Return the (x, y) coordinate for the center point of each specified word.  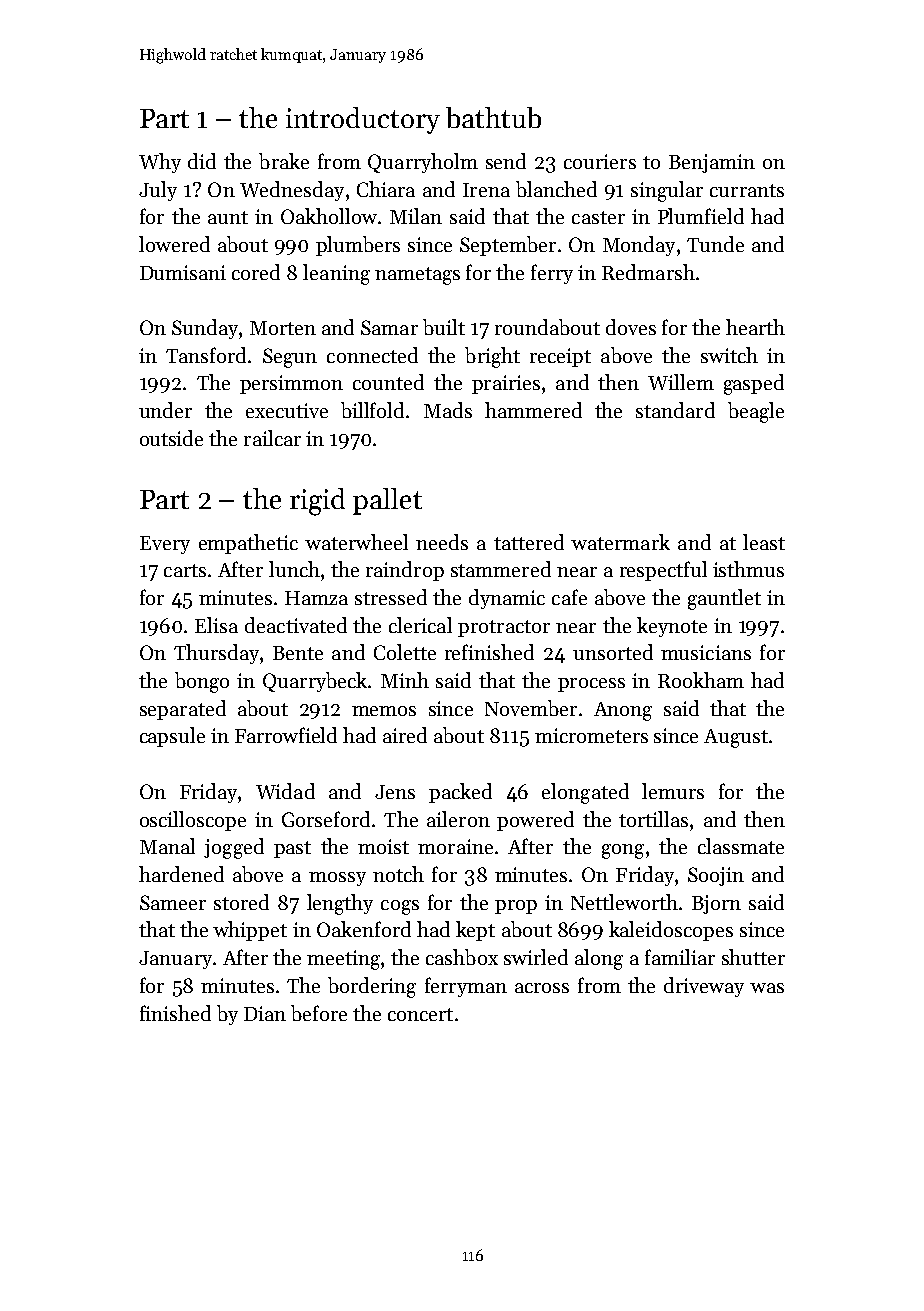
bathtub (493, 117)
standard (675, 410)
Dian (265, 1013)
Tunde (715, 244)
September (508, 246)
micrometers (591, 735)
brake (284, 161)
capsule (172, 737)
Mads (448, 410)
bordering (372, 987)
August (736, 738)
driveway (704, 987)
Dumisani (183, 272)
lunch (294, 569)
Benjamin (712, 163)
